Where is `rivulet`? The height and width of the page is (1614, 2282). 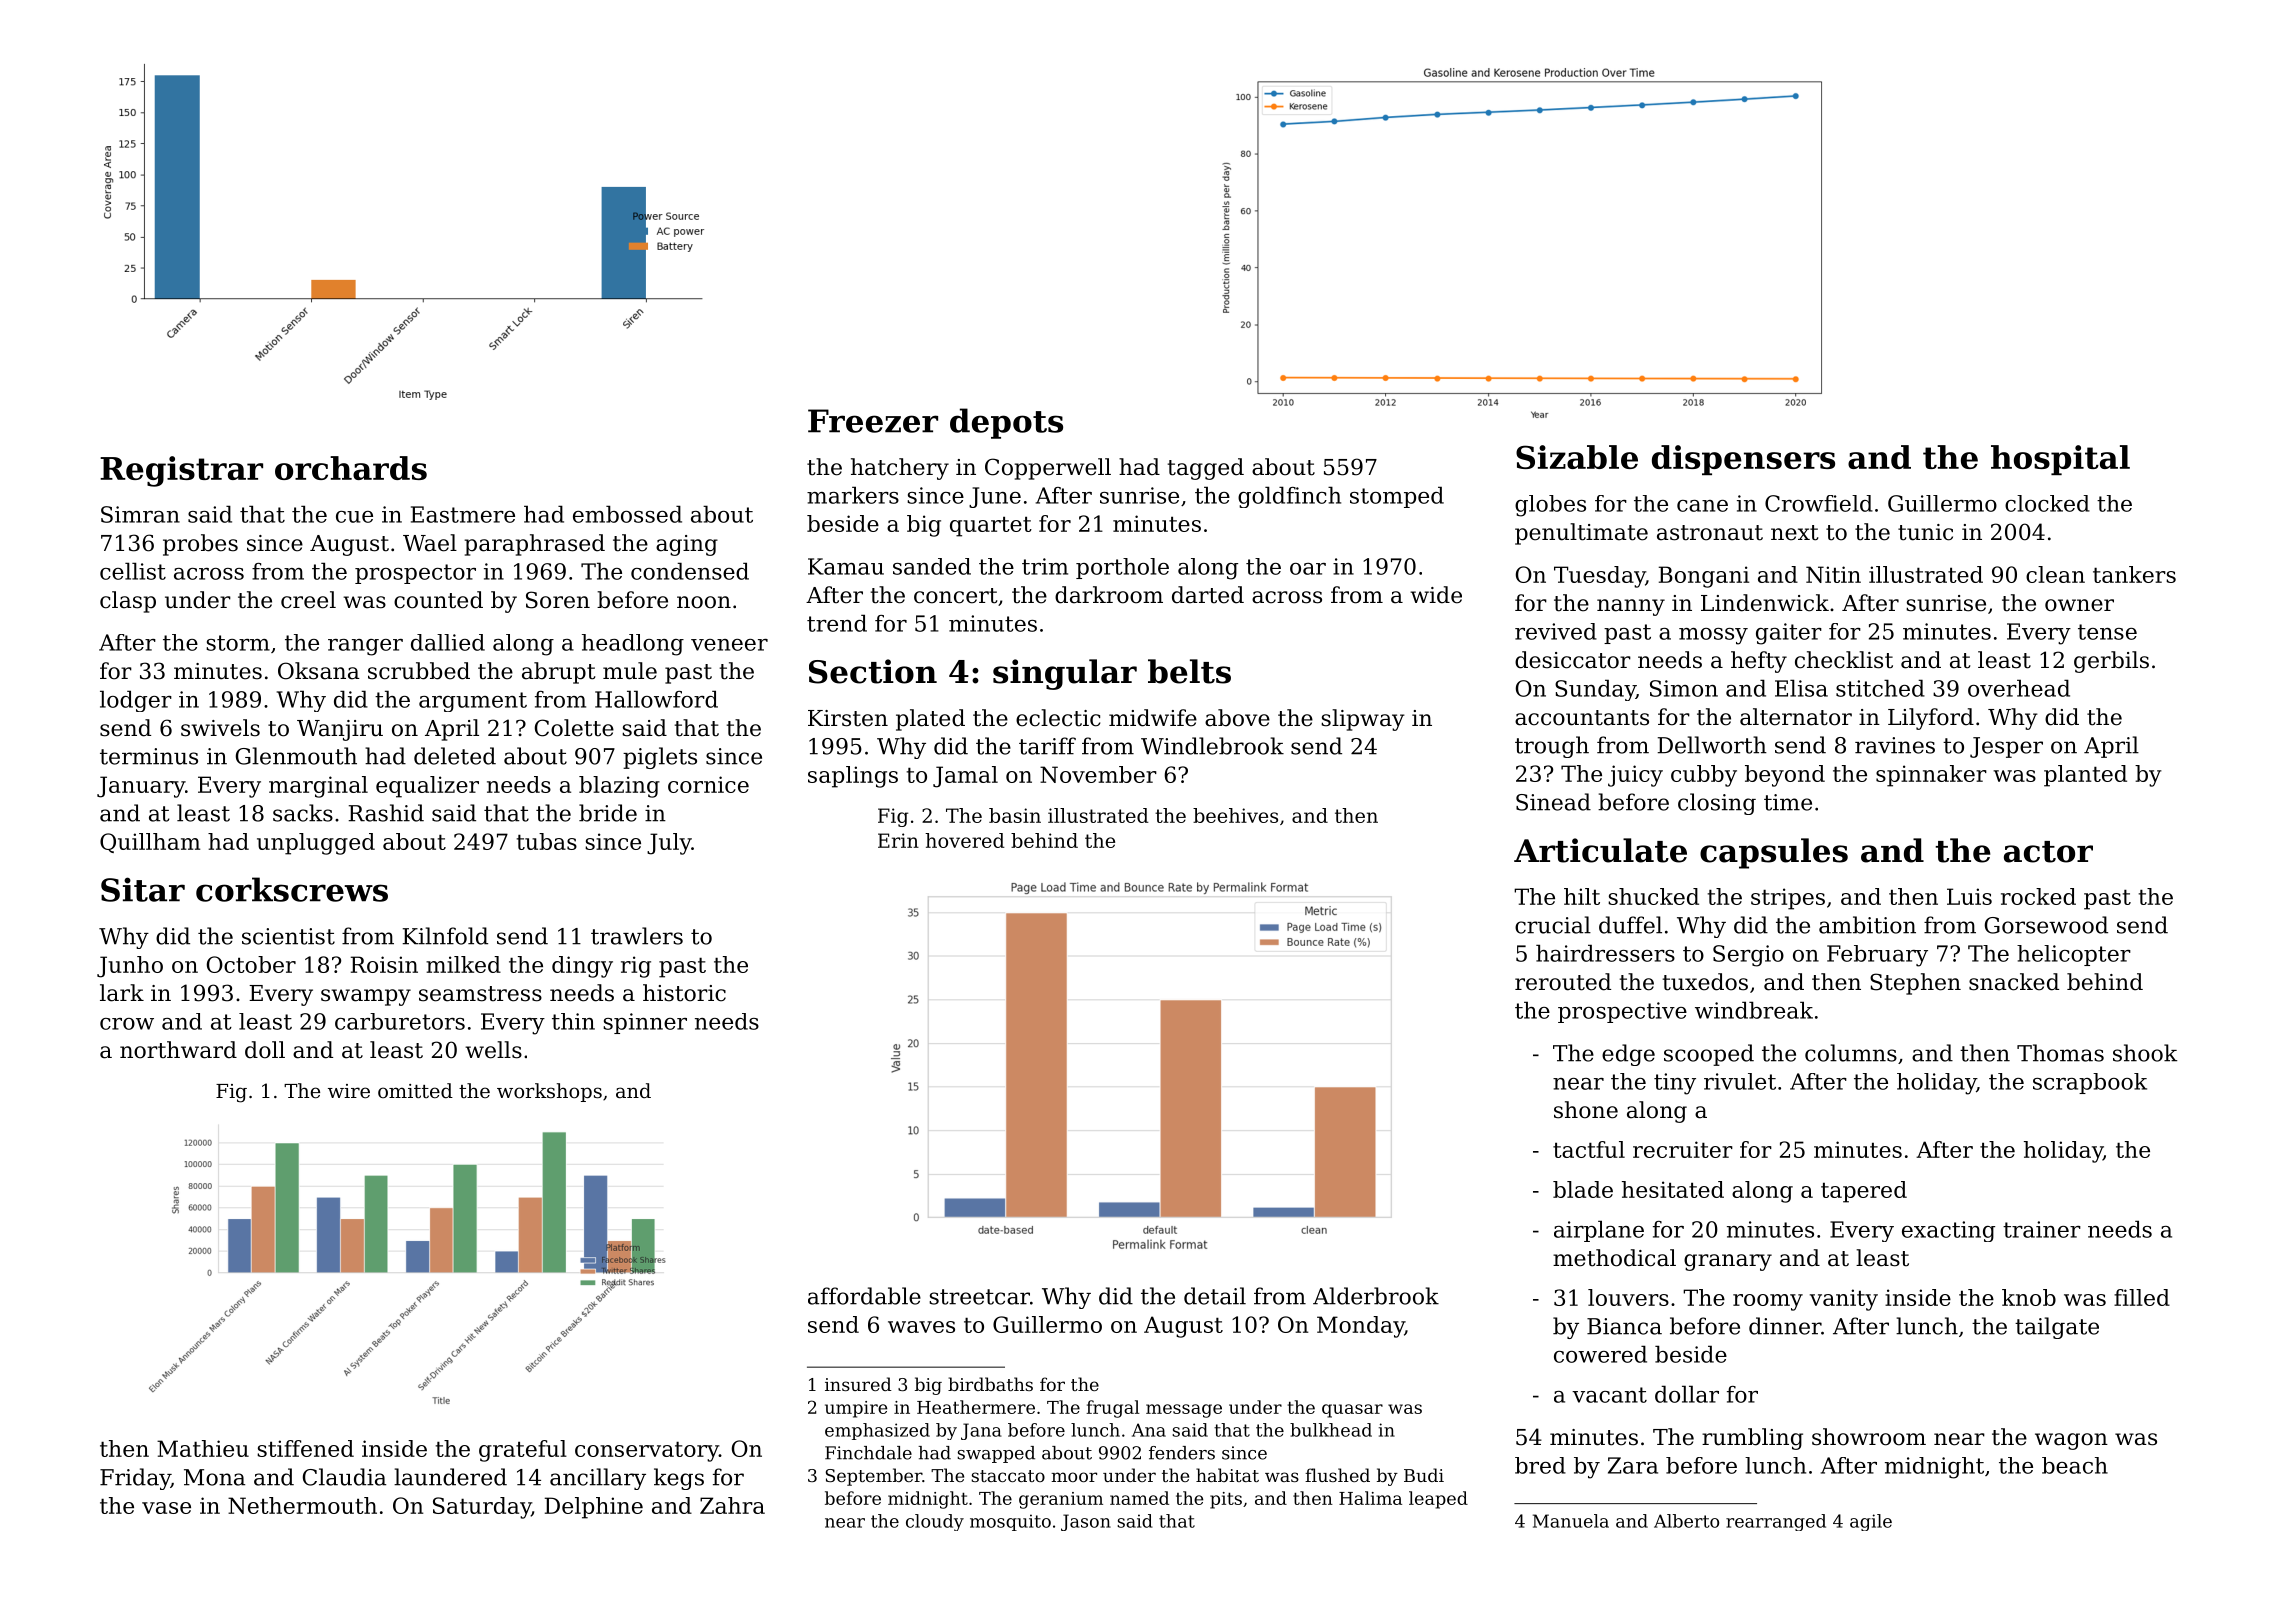
rivulet is located at coordinates (1740, 1081).
